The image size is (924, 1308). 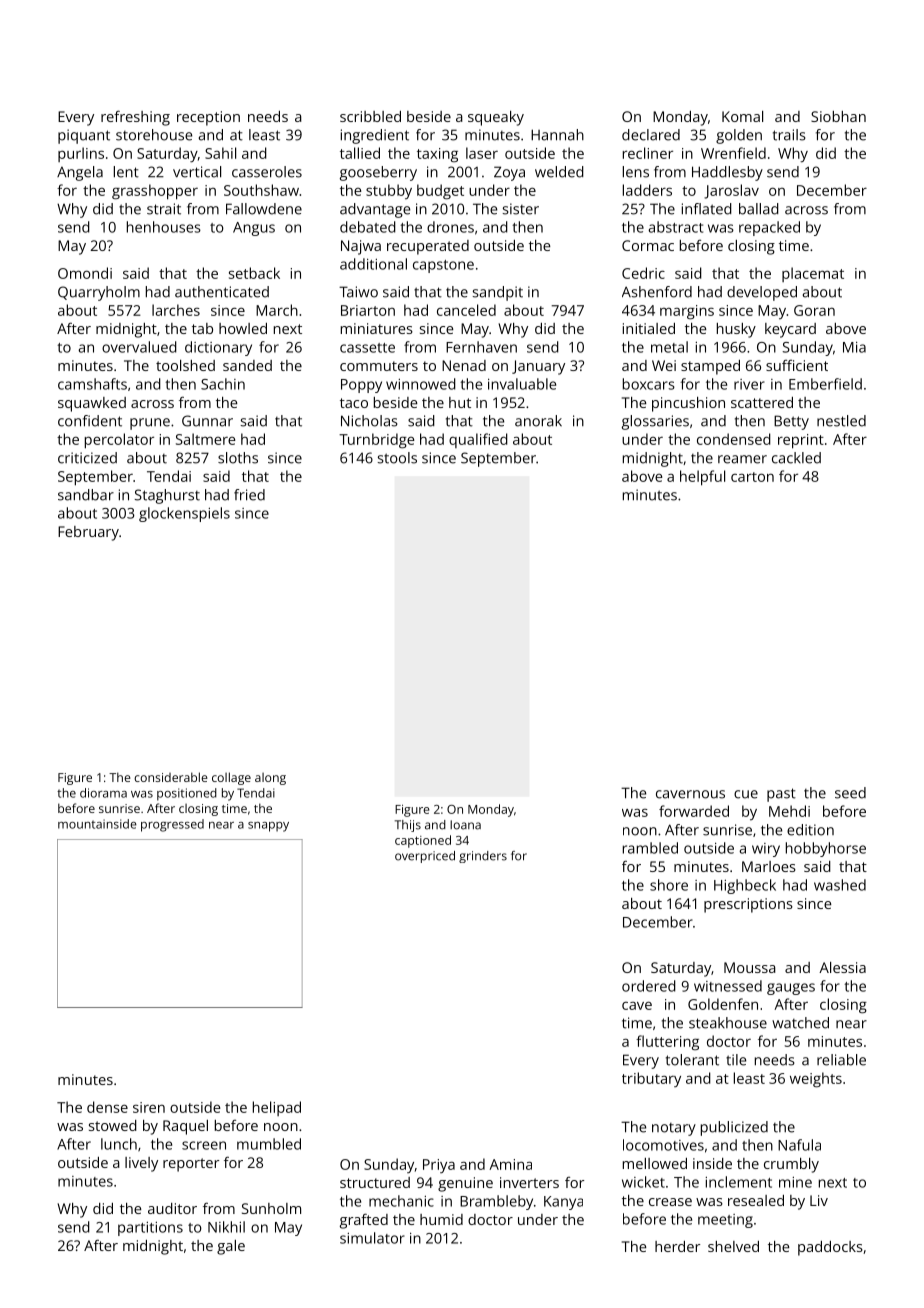 What do you see at coordinates (799, 1145) in the screenshot?
I see `Nafula` at bounding box center [799, 1145].
